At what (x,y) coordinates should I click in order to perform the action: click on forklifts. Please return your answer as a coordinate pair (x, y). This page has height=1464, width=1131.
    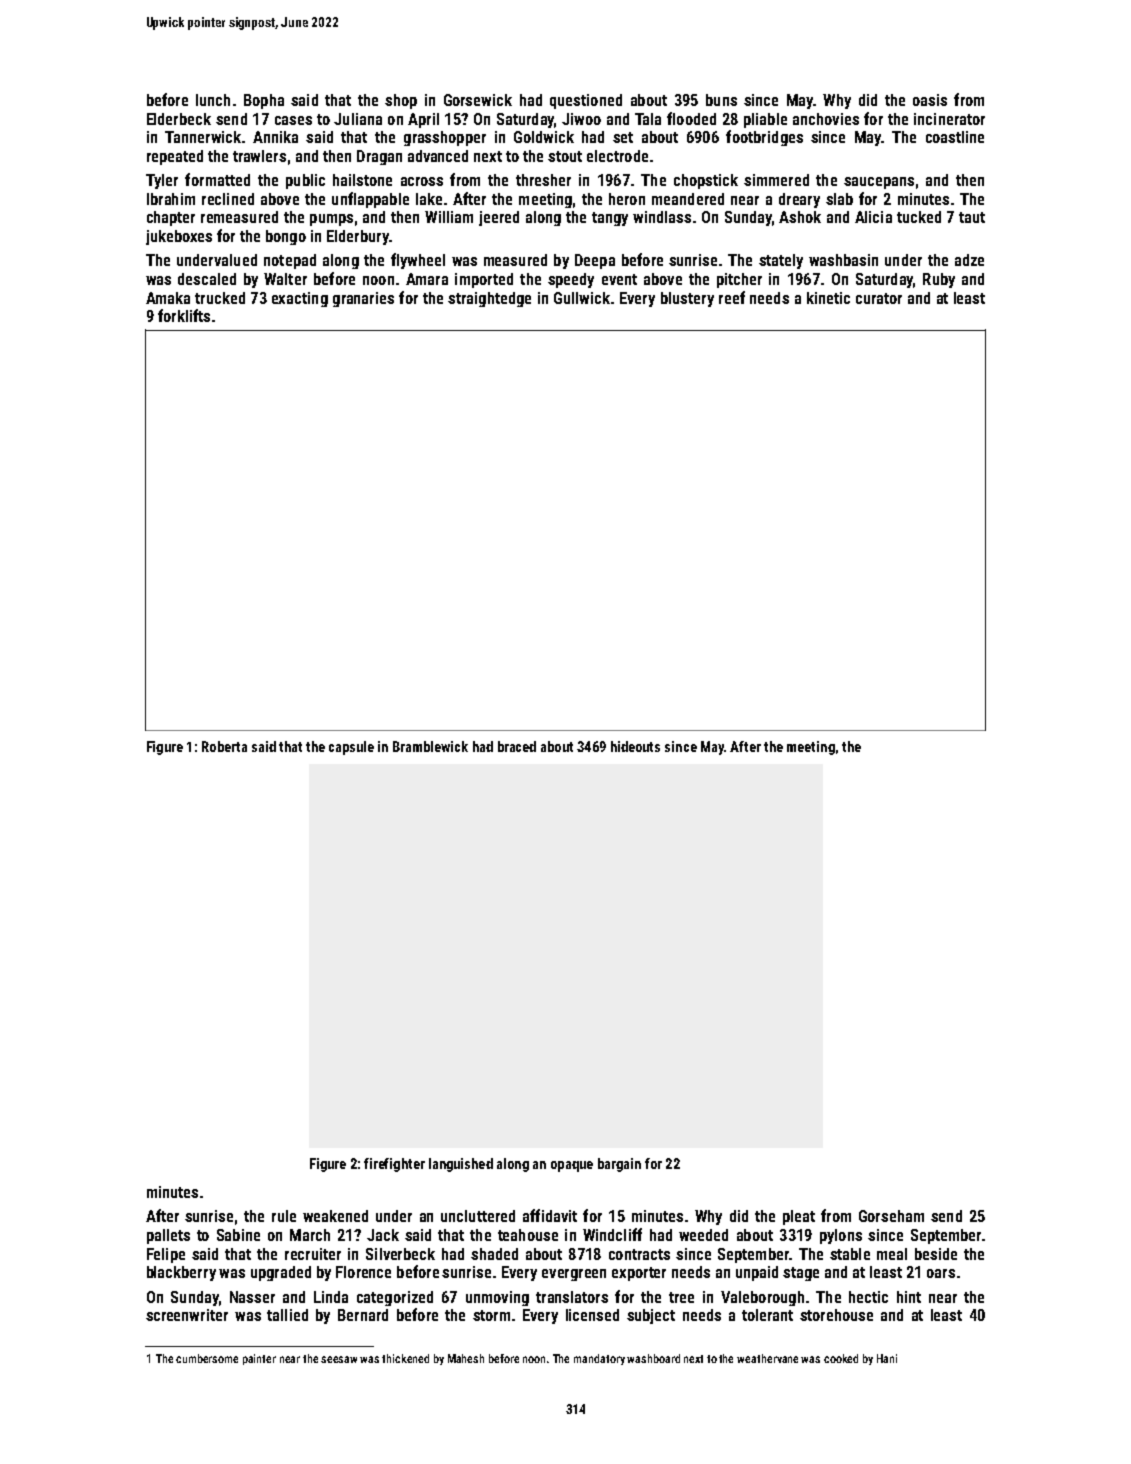
    Looking at the image, I should click on (184, 315).
